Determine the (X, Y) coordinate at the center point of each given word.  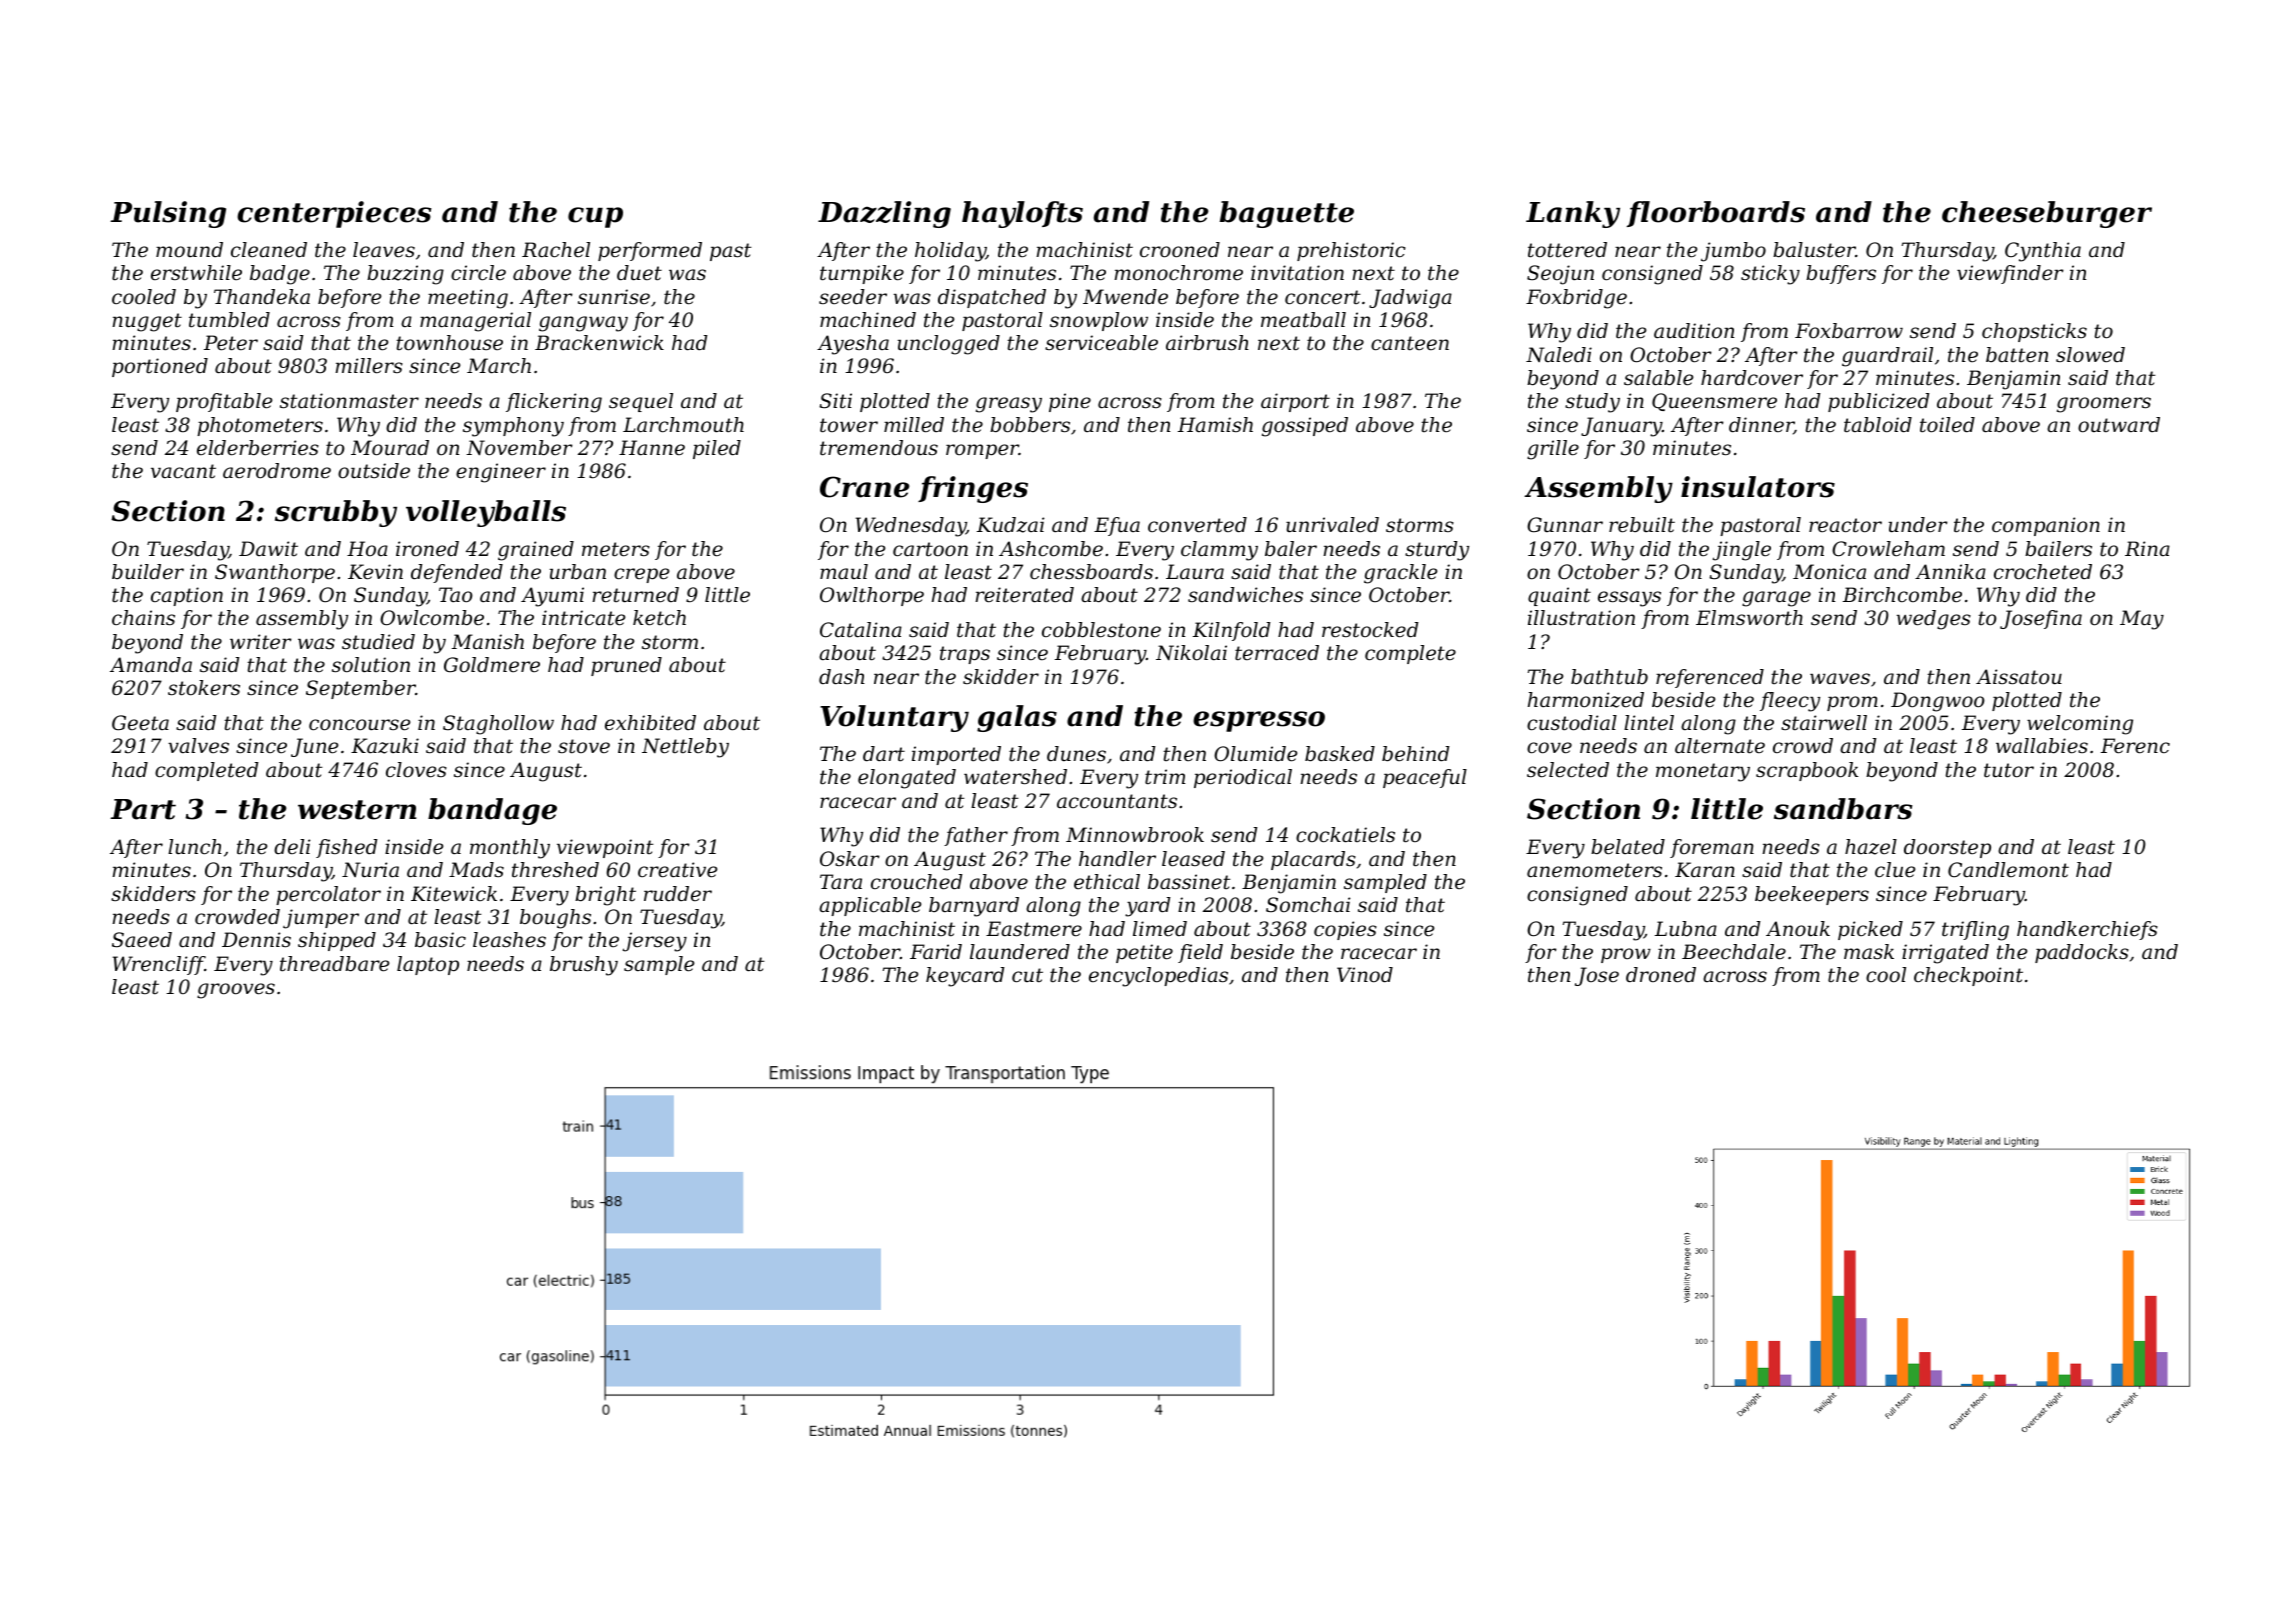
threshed (555, 870)
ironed (427, 549)
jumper (321, 919)
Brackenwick (599, 343)
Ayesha (853, 345)
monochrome (1178, 273)
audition (1694, 331)
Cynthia (2043, 252)
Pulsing (168, 214)
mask (1869, 952)
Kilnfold (1231, 631)
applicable (870, 906)
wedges (1933, 620)
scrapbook (1807, 771)
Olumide (1255, 754)
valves (198, 746)
